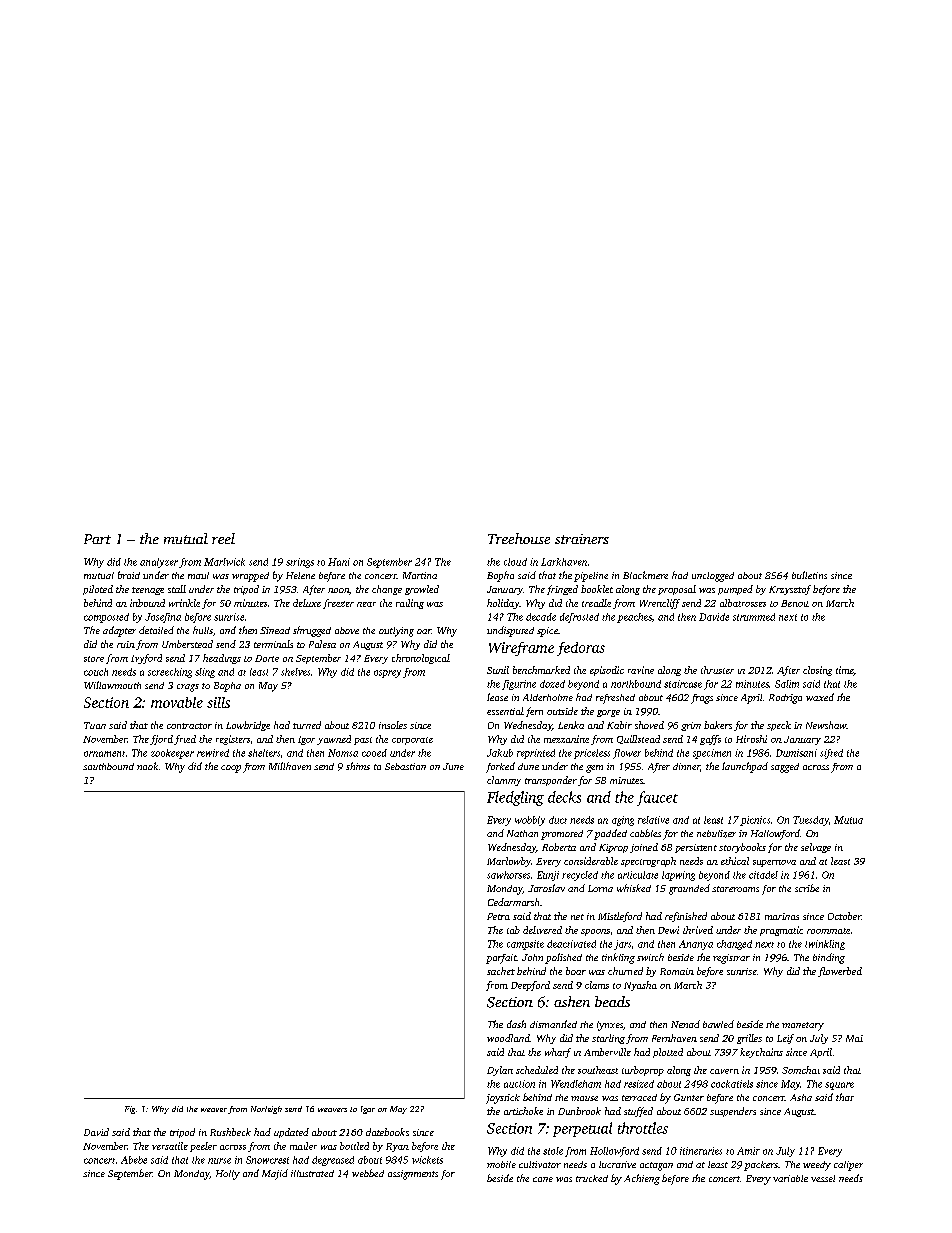  I want to click on Norleigh, so click(266, 1110).
